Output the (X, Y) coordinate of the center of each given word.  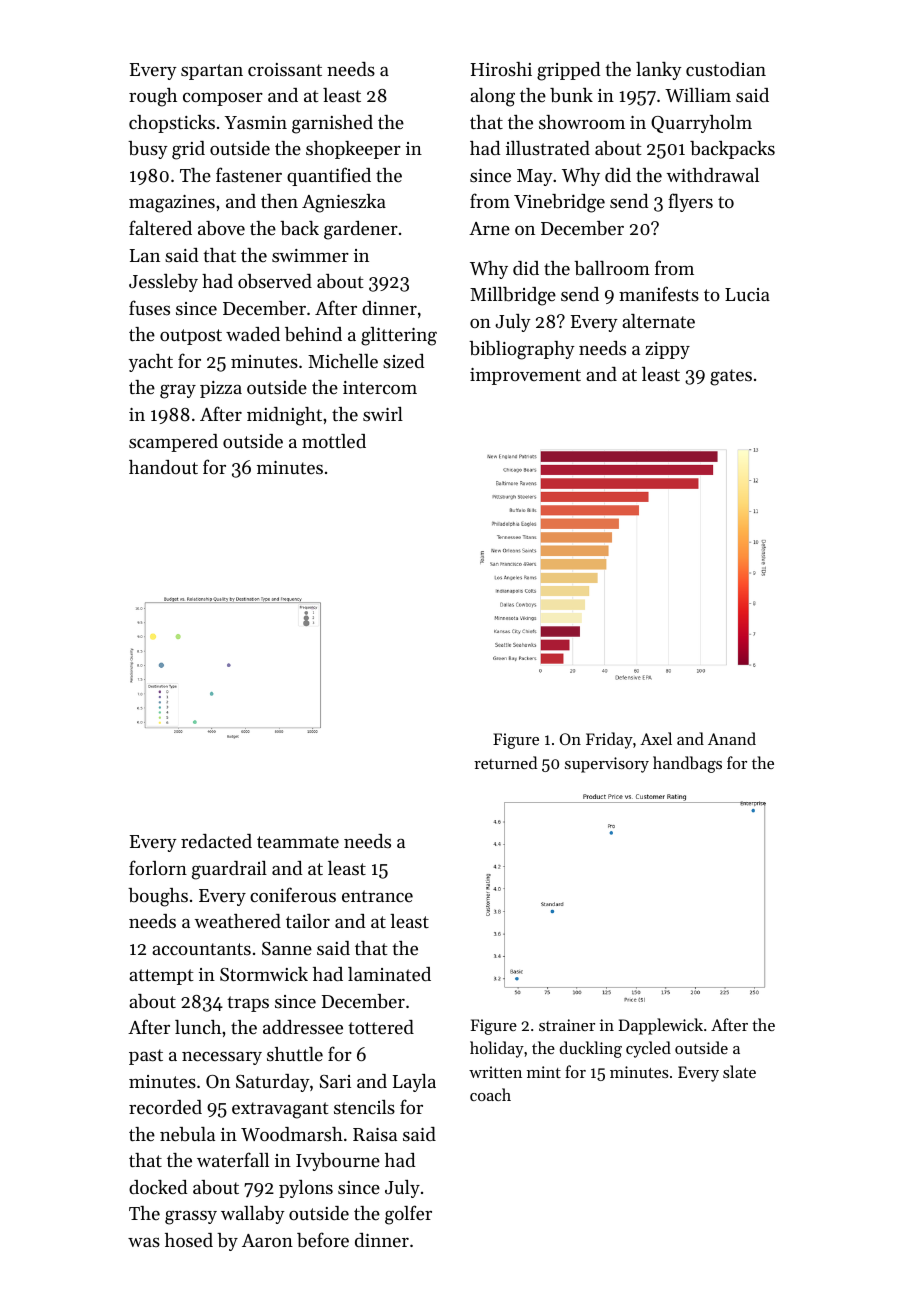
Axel (656, 738)
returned (505, 762)
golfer (408, 1215)
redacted (216, 841)
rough (153, 97)
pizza (221, 389)
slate (739, 1071)
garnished (332, 124)
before (323, 1240)
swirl (383, 414)
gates (731, 377)
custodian (726, 69)
